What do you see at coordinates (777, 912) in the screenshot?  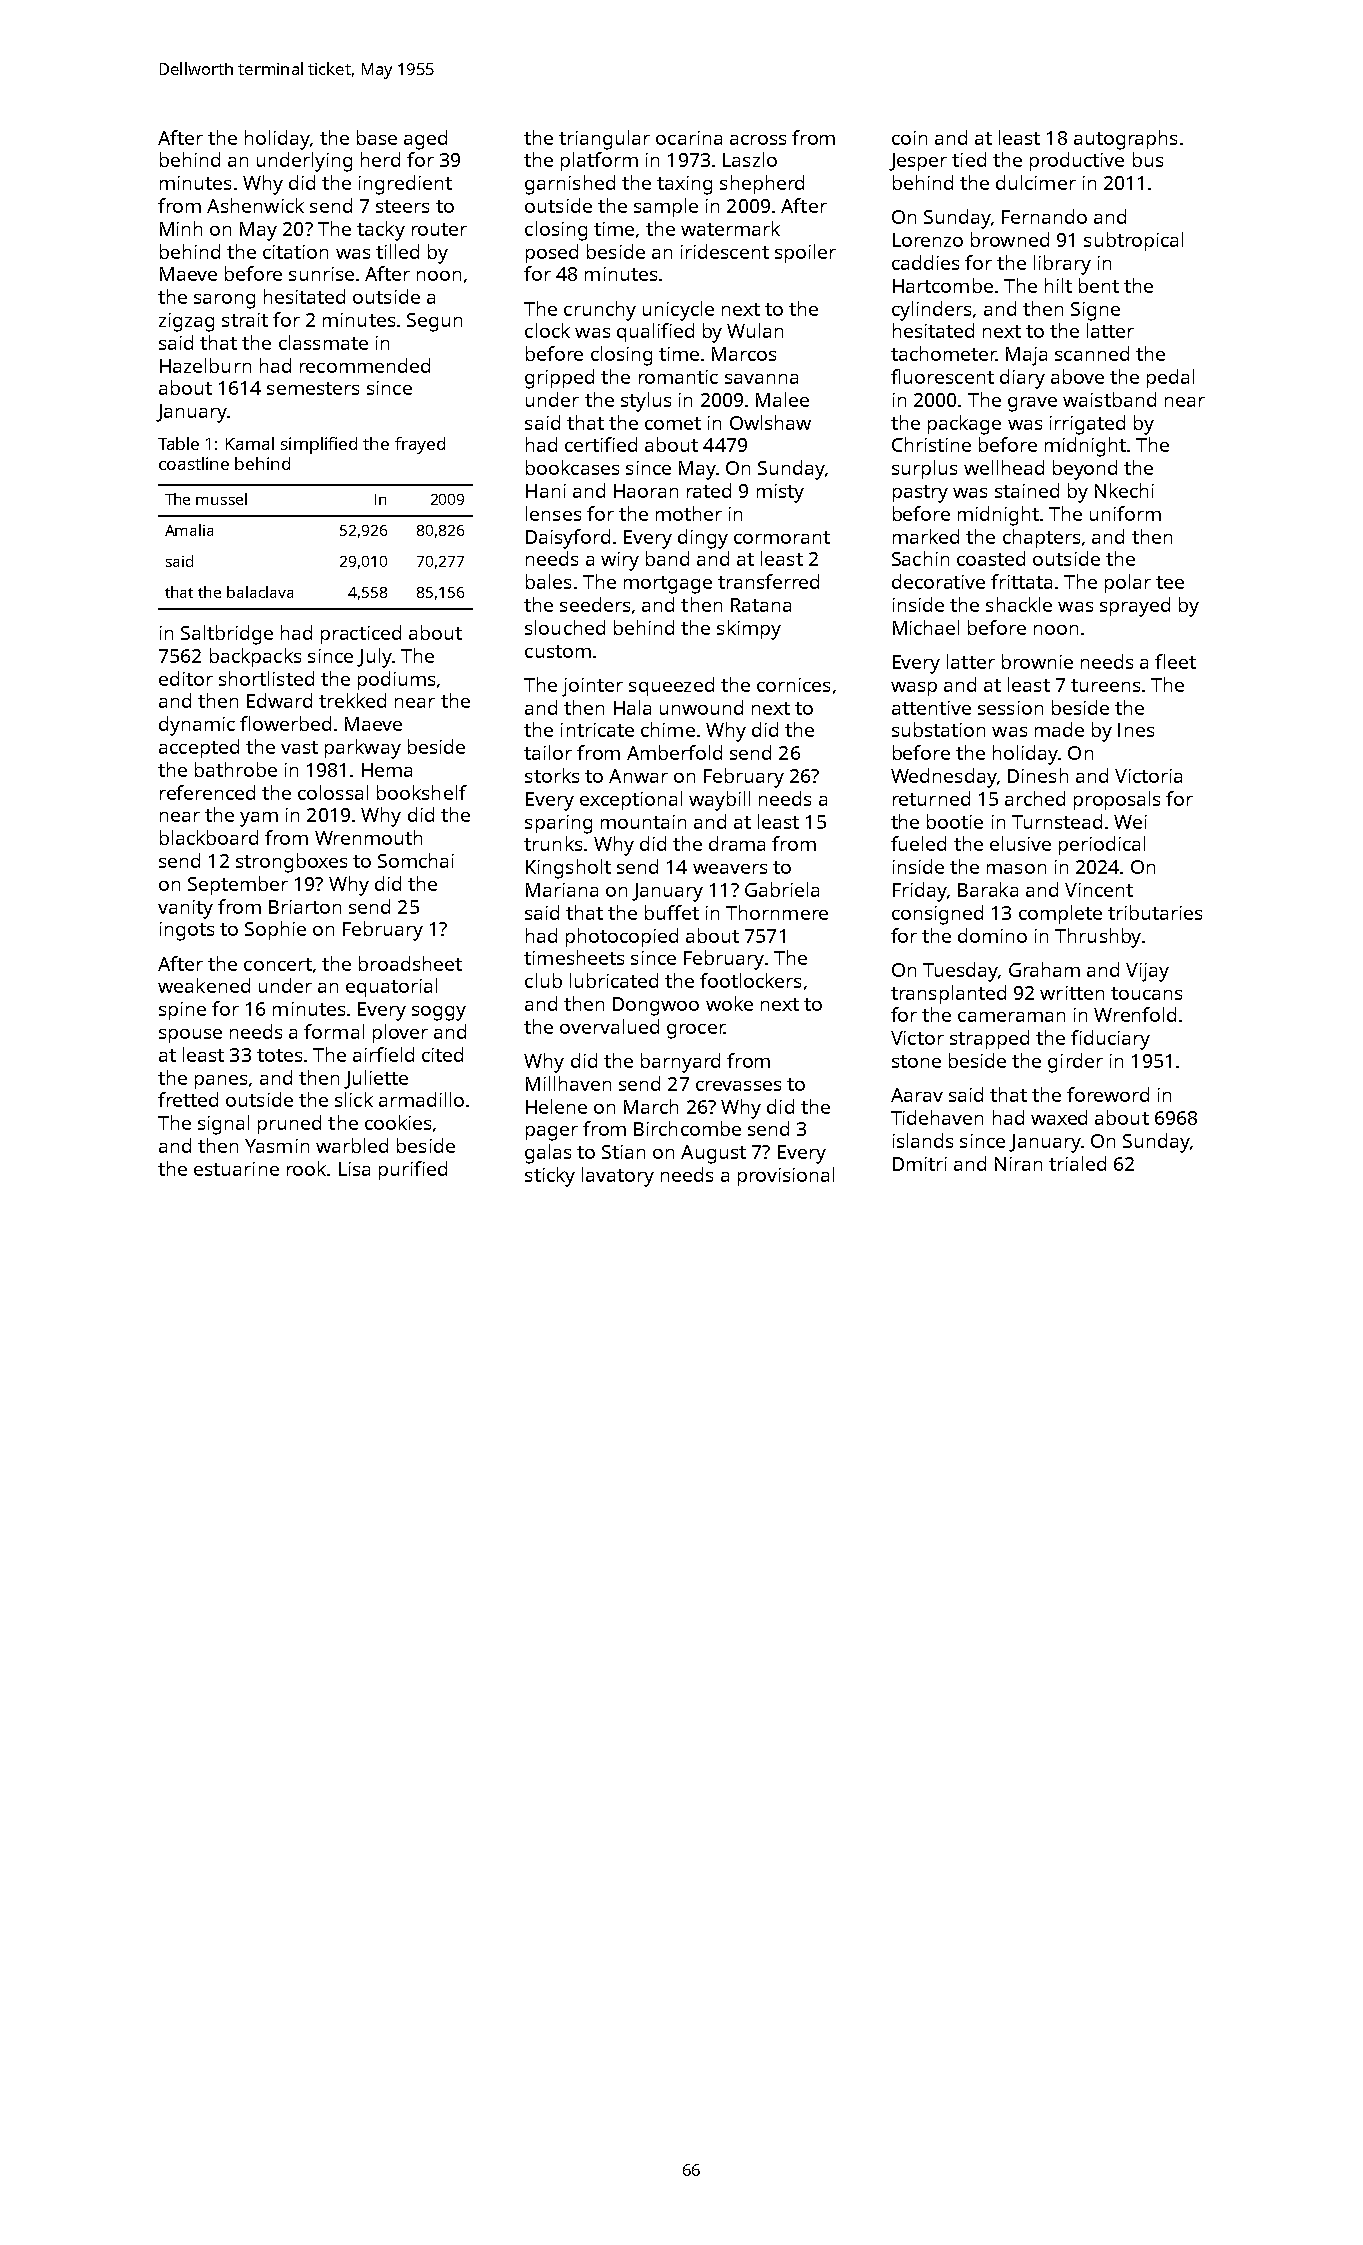 I see `Thornmere` at bounding box center [777, 912].
